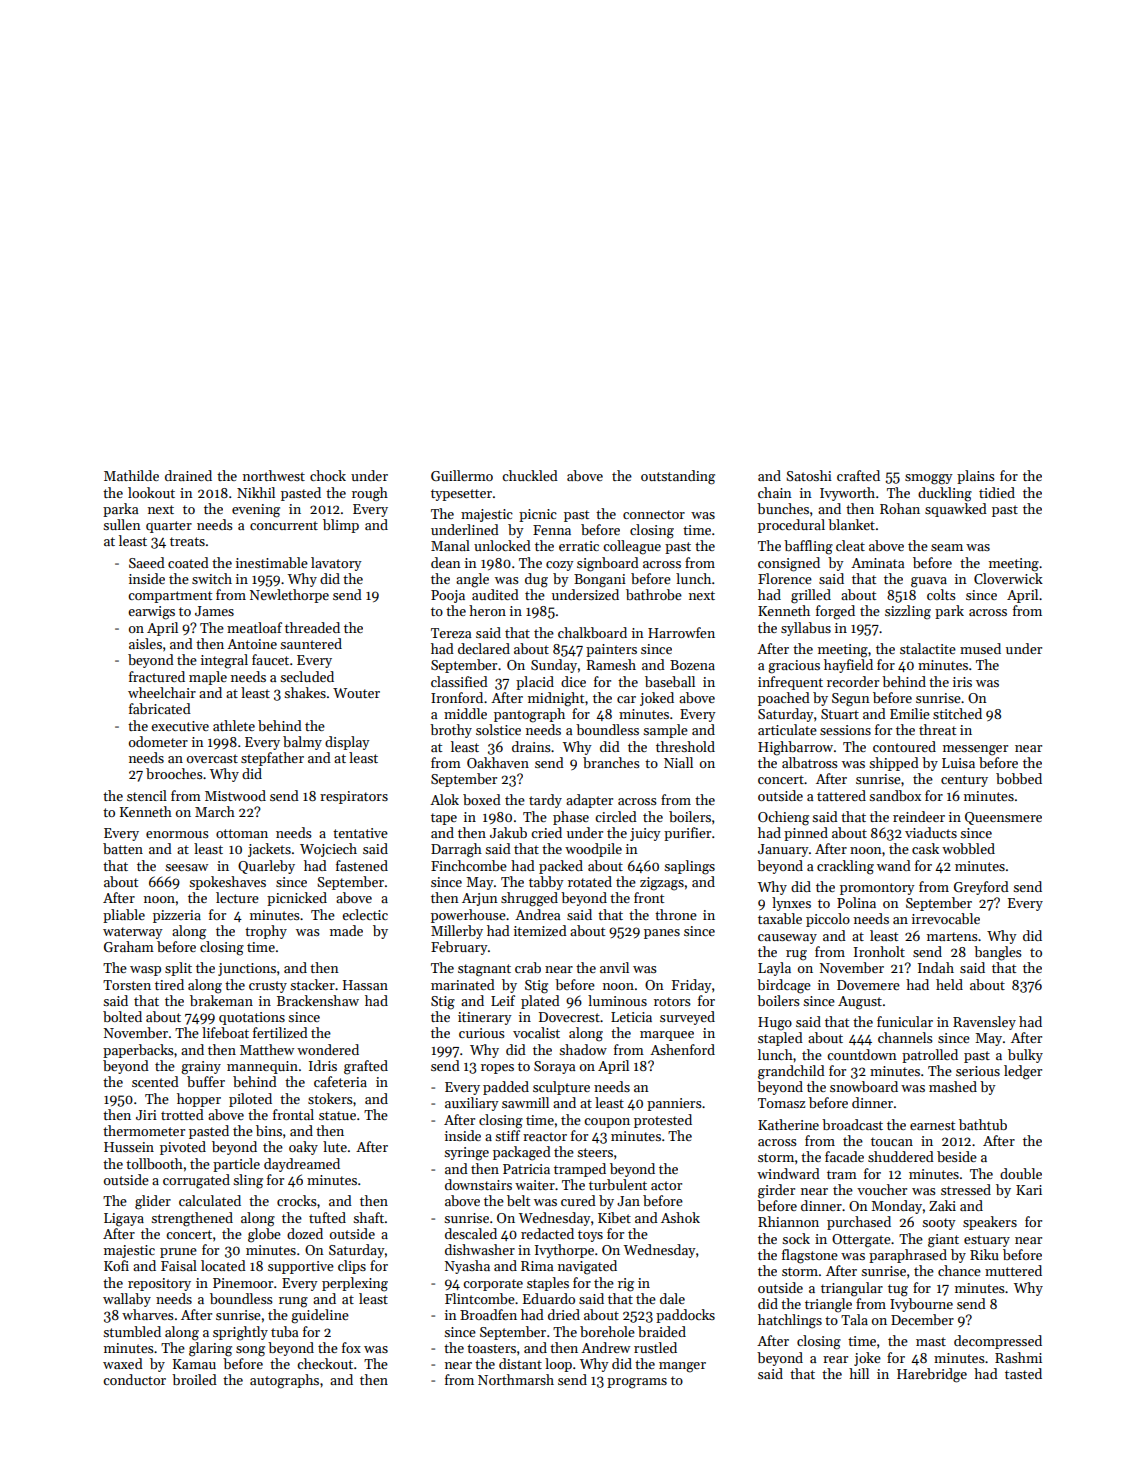 The image size is (1146, 1483). I want to click on broiled, so click(194, 1379).
